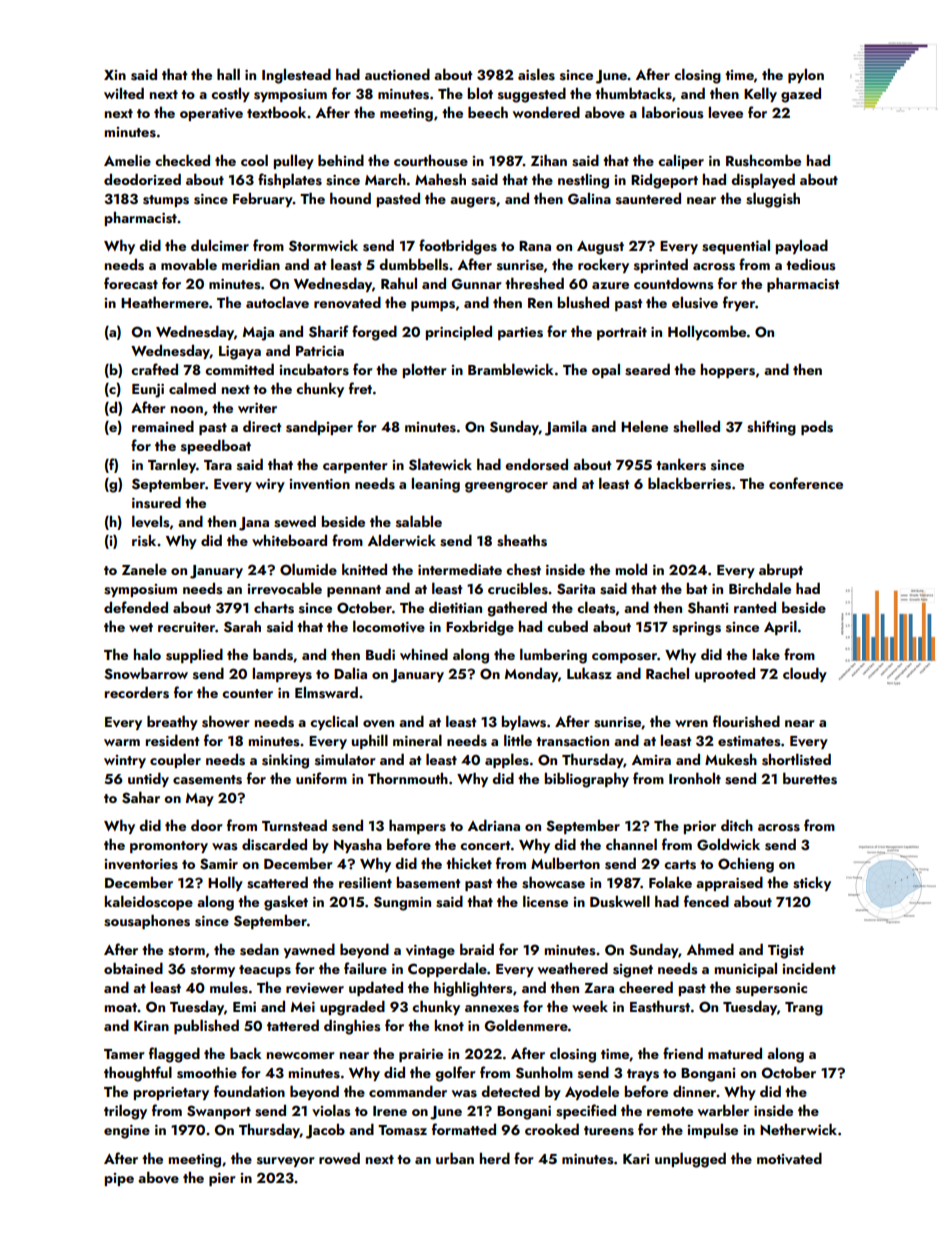  Describe the element at coordinates (141, 627) in the image. I see `wet` at that location.
